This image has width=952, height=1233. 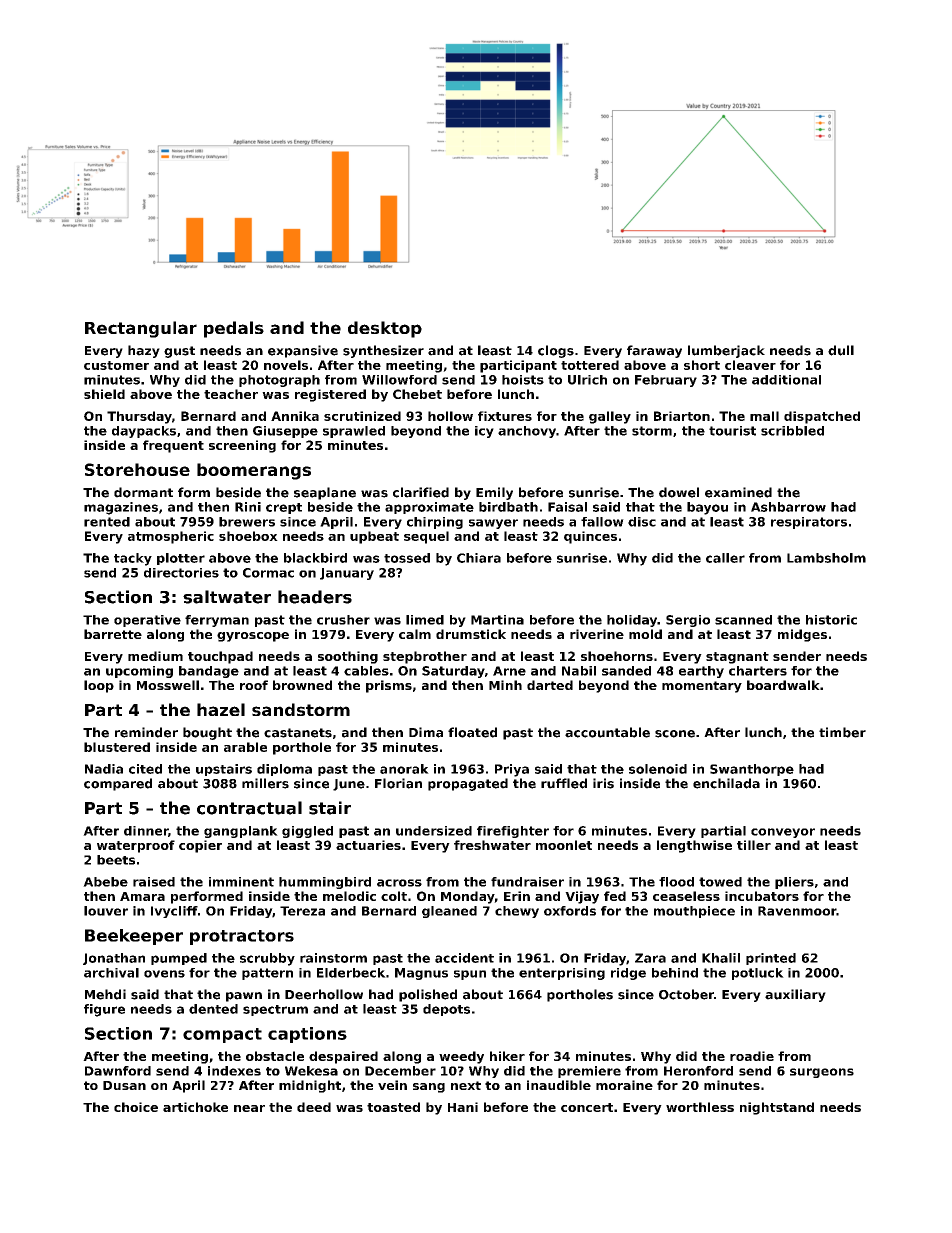 What do you see at coordinates (417, 394) in the image?
I see `Chebet` at bounding box center [417, 394].
